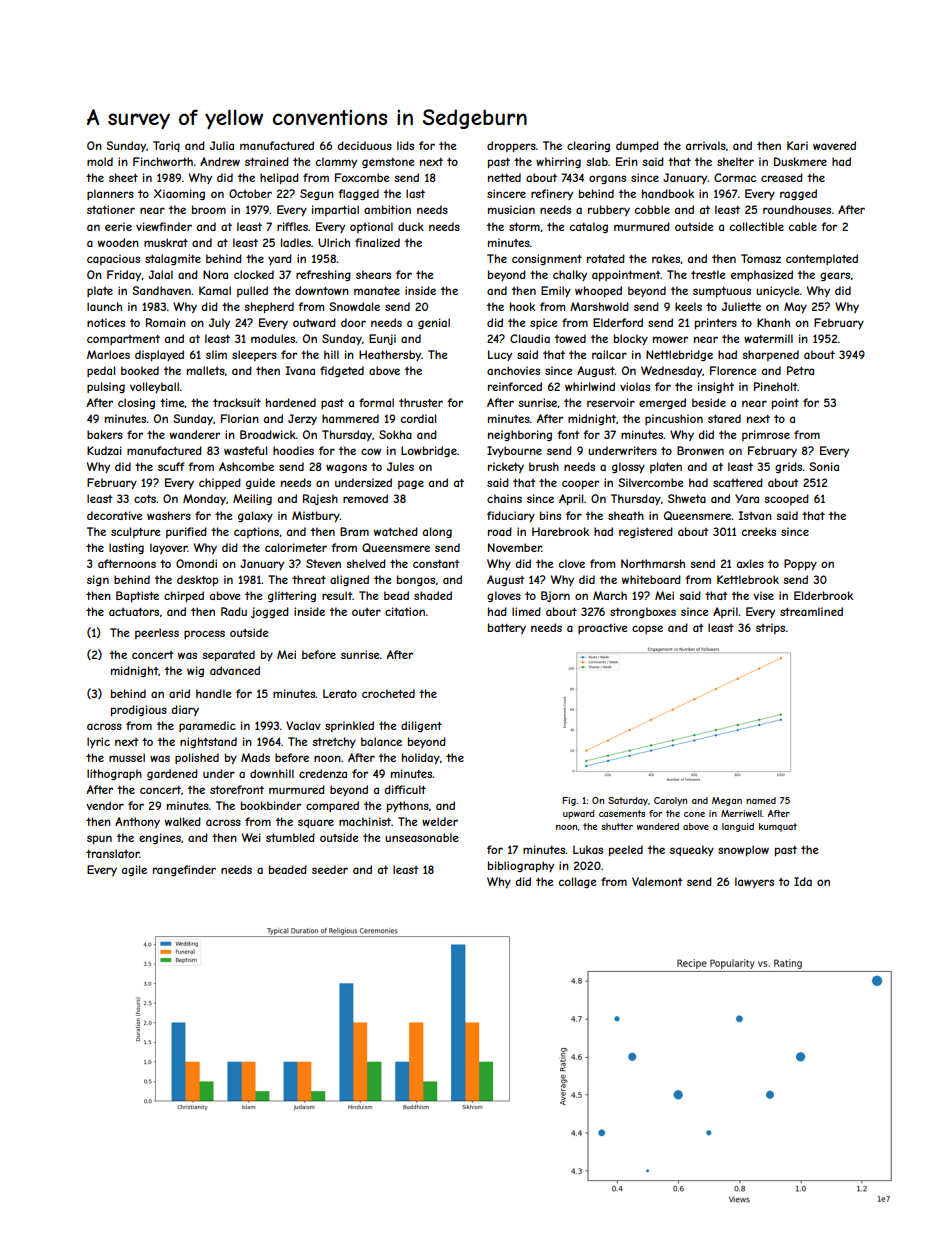 This screenshot has height=1233, width=952. Describe the element at coordinates (434, 323) in the screenshot. I see `genial` at that location.
